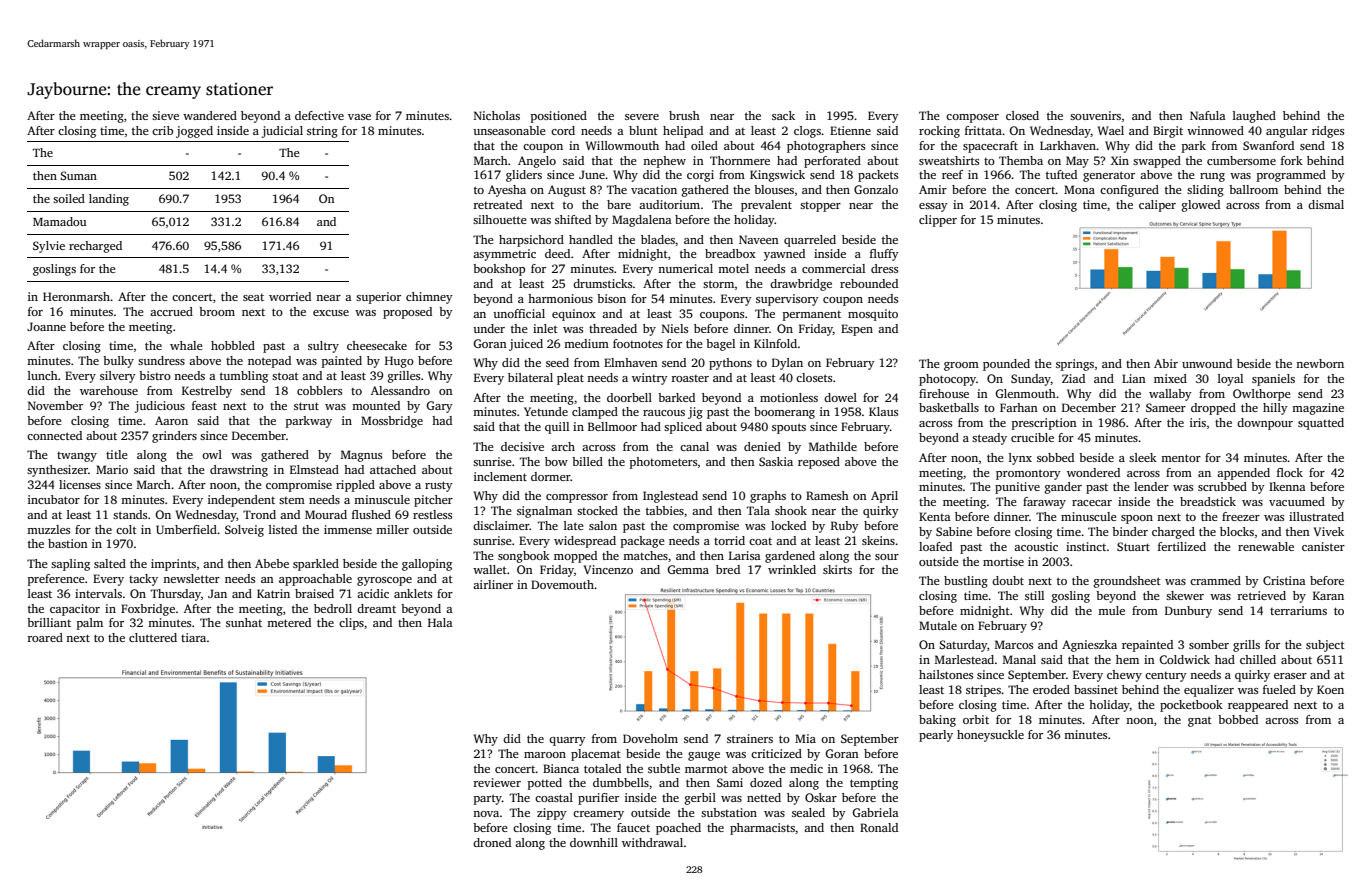  Describe the element at coordinates (488, 799) in the page. I see `party` at that location.
